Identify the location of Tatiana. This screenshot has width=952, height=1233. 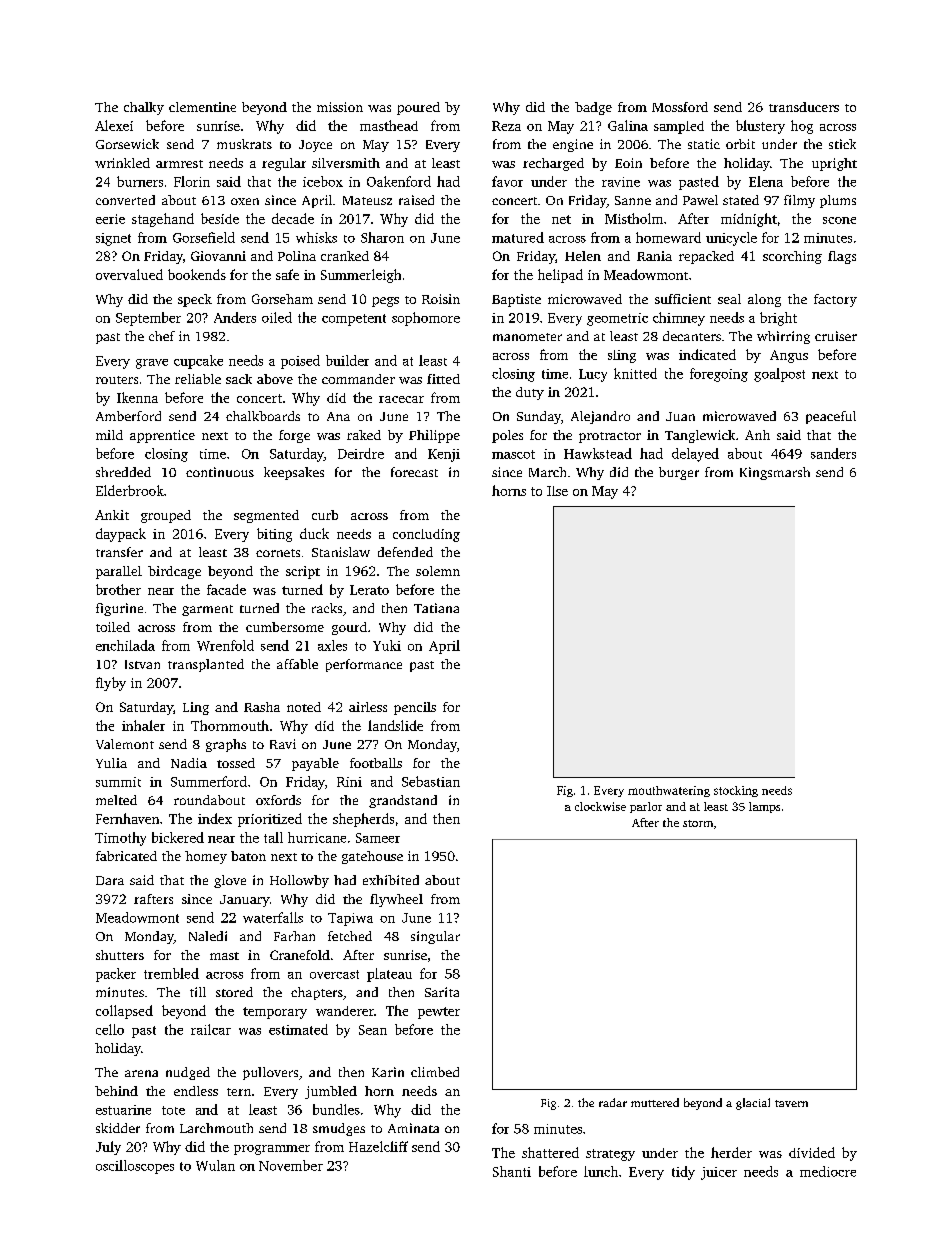
(436, 608).
